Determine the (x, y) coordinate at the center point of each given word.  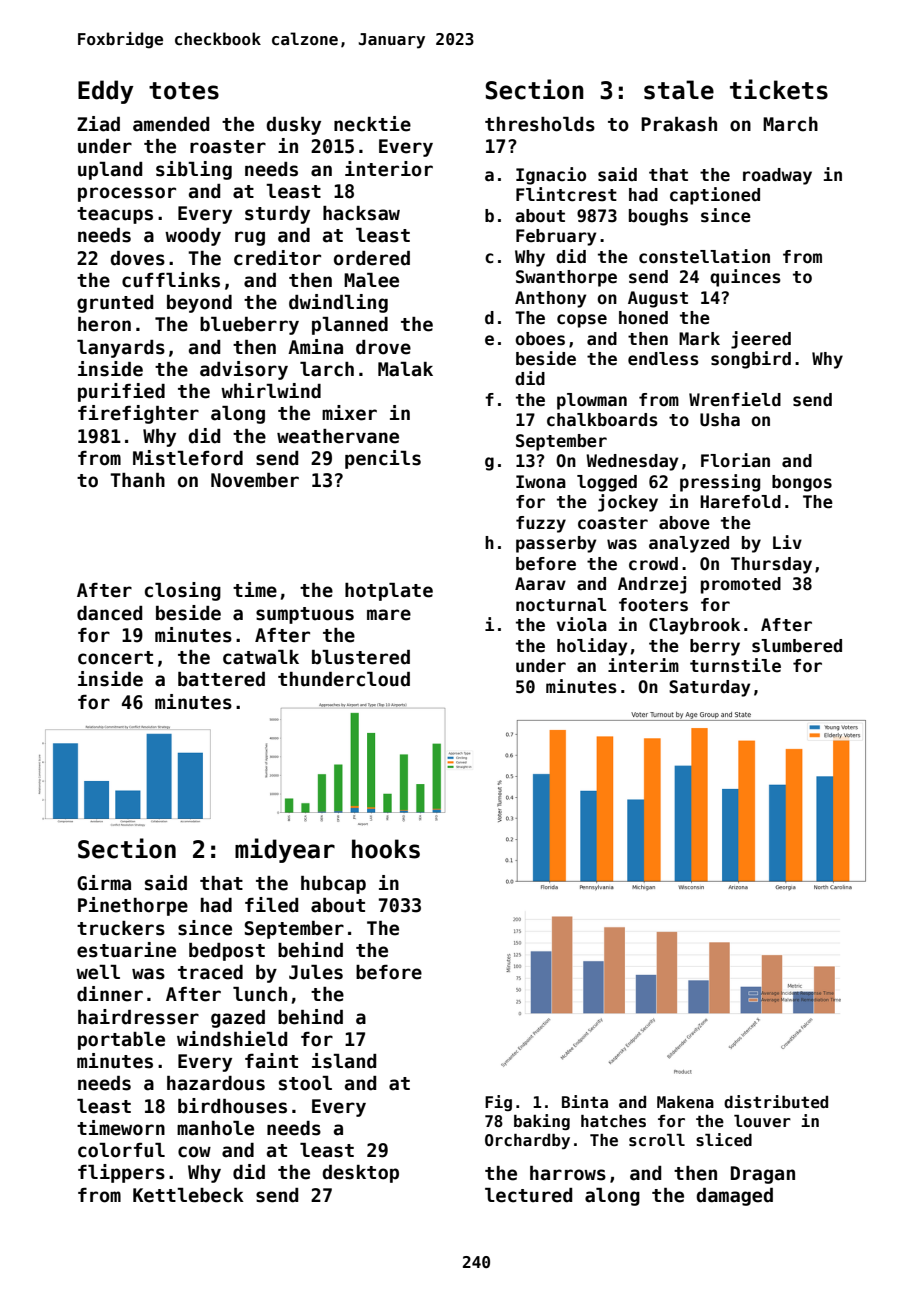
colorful (121, 1150)
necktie (372, 124)
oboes (540, 339)
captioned (715, 196)
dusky (293, 126)
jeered (761, 340)
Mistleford (188, 458)
